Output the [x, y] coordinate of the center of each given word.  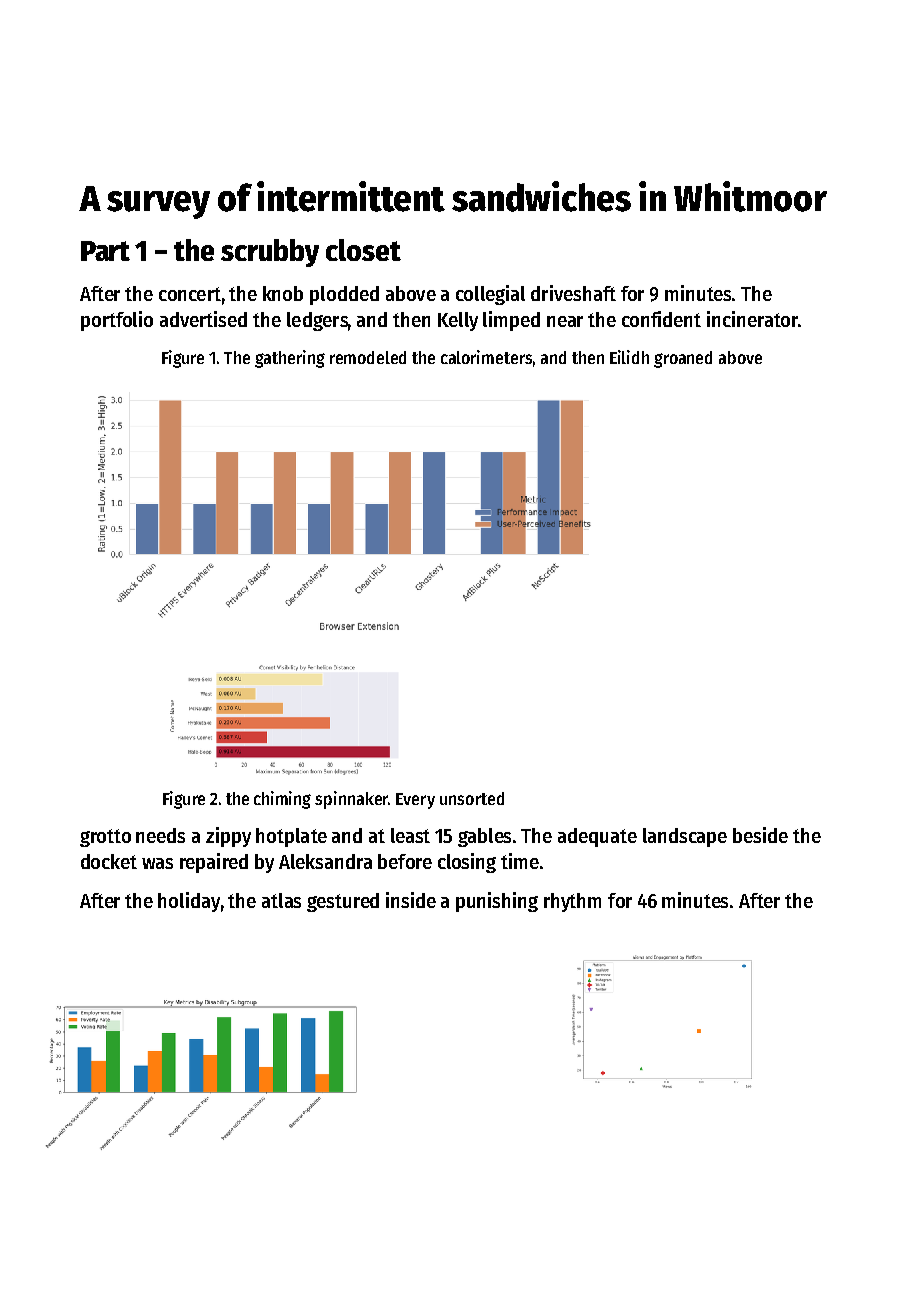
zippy [228, 837]
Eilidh [629, 357]
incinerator [752, 319]
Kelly [458, 321]
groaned [683, 359]
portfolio [117, 321]
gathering [290, 359]
